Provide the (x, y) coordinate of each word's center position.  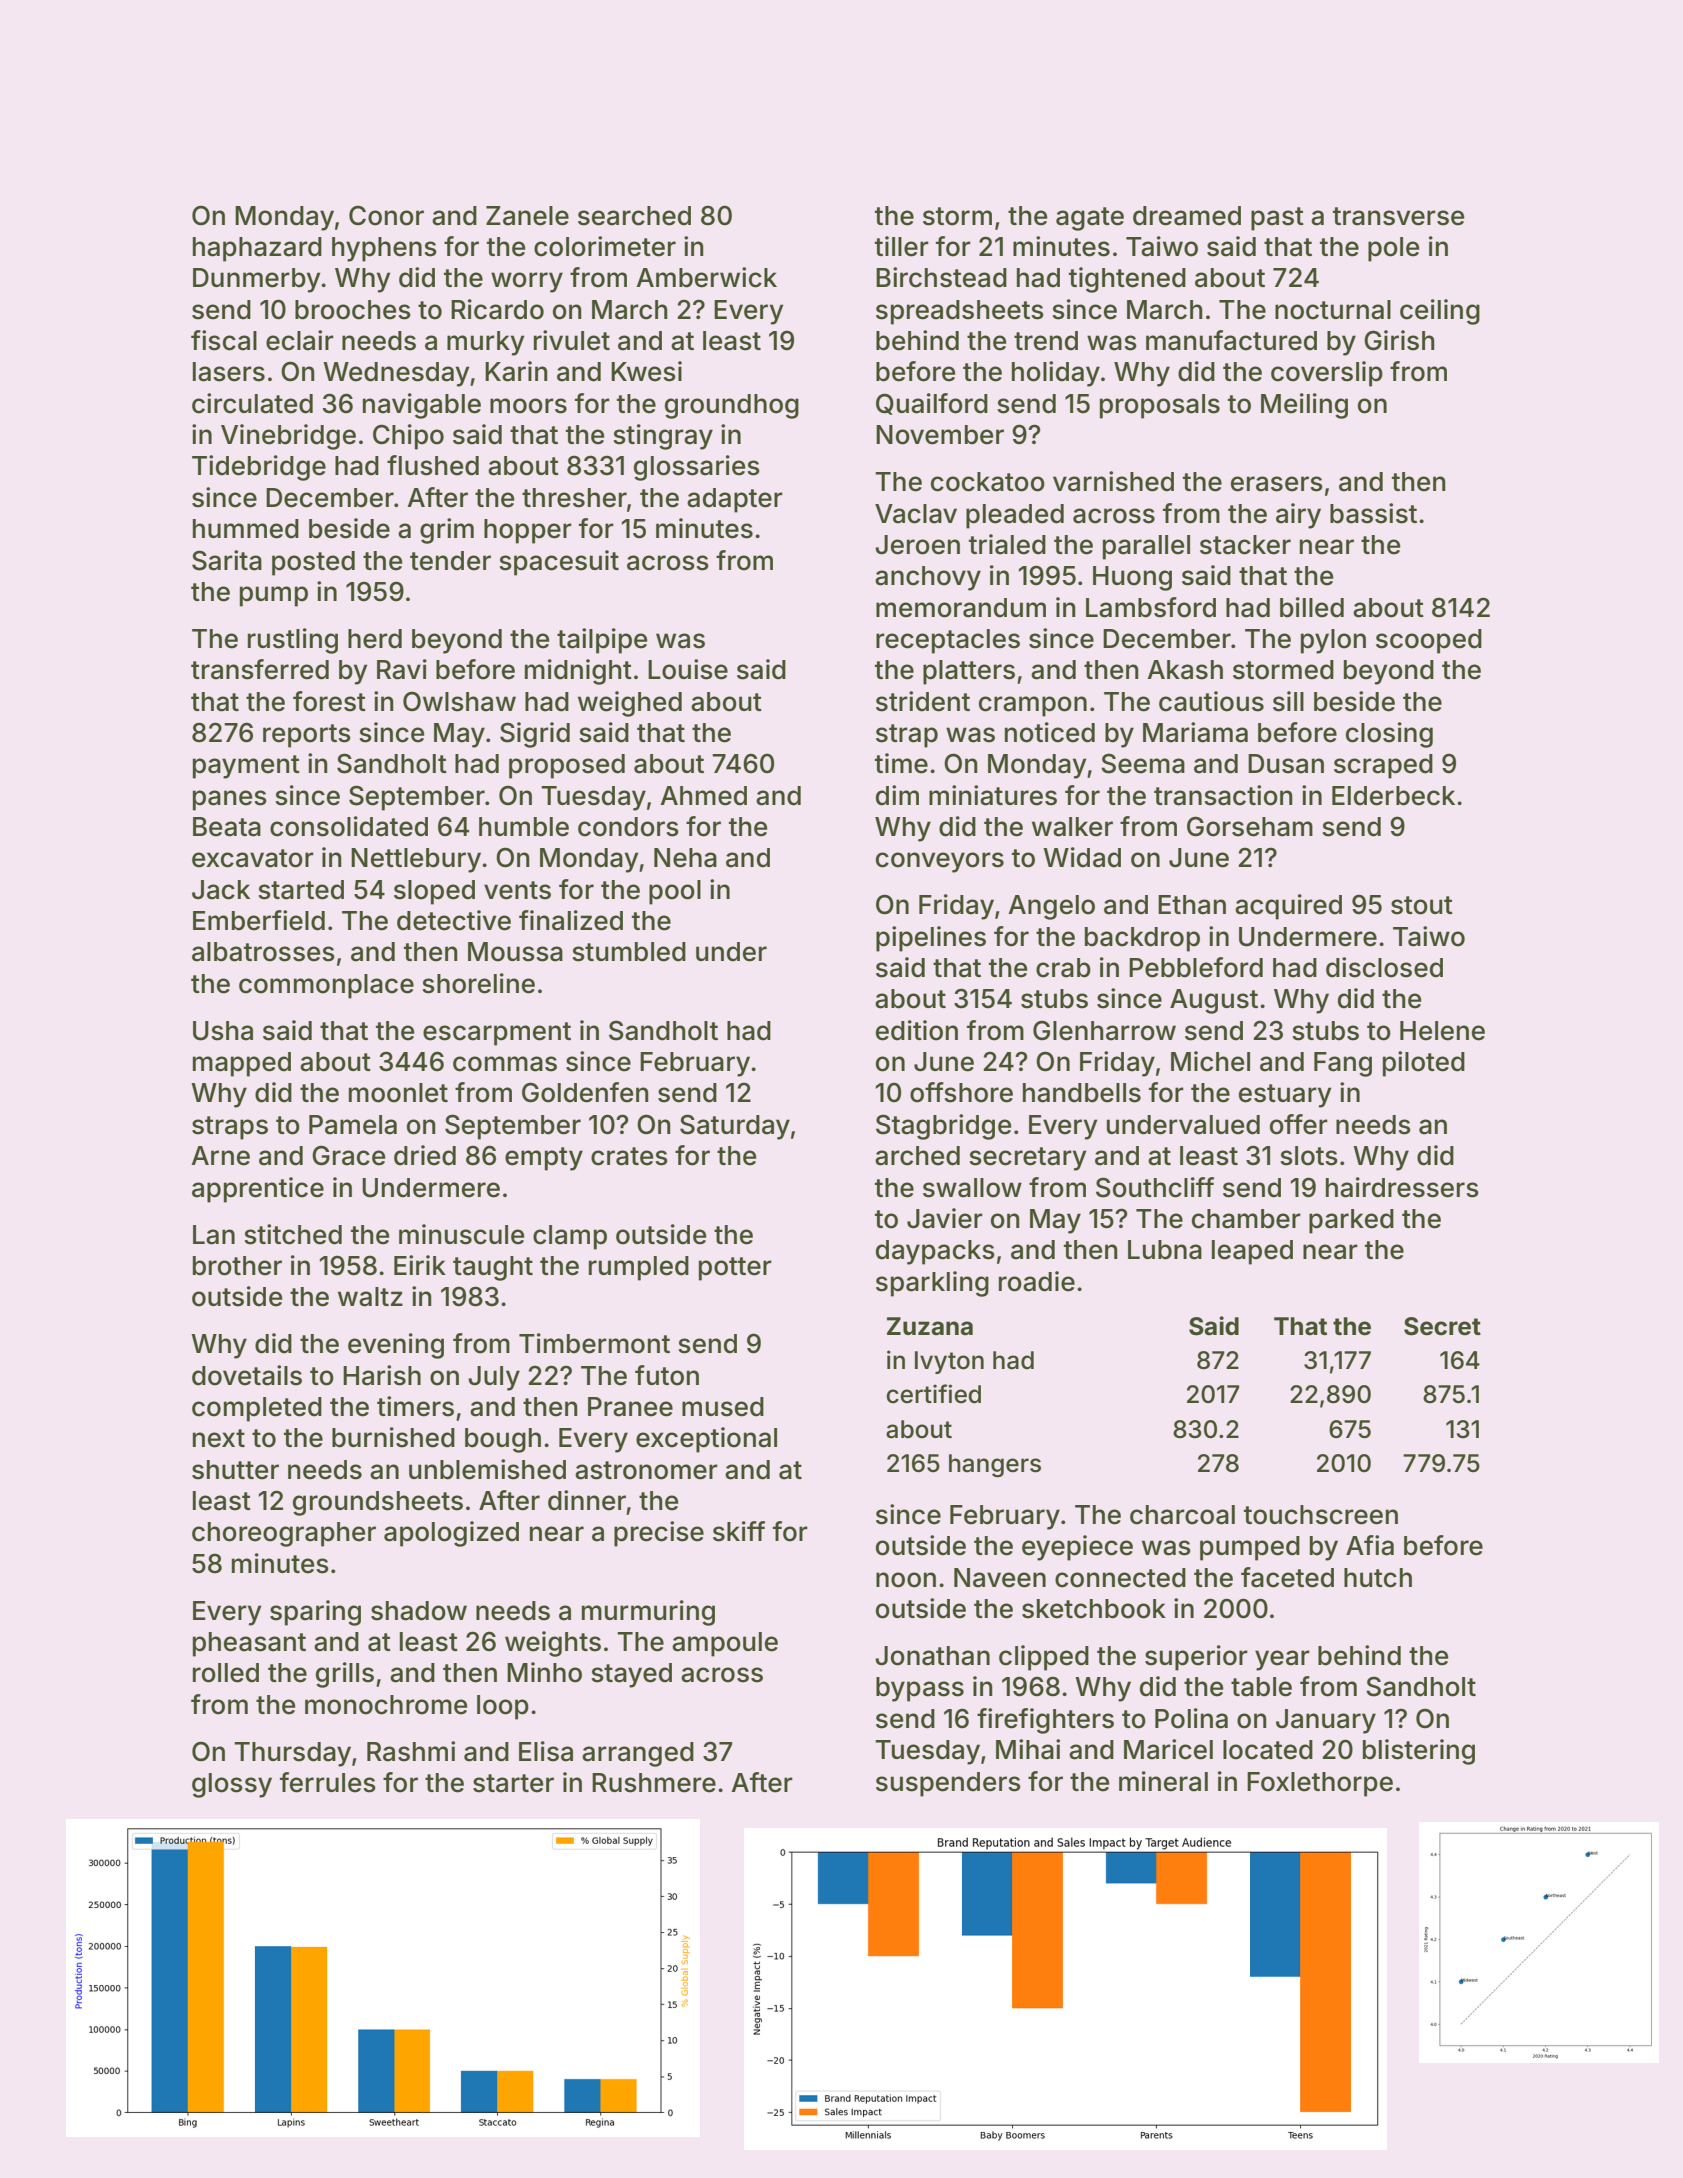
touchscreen (1321, 1515)
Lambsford (1151, 607)
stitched (293, 1234)
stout (1422, 905)
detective (454, 920)
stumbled (629, 952)
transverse (1399, 216)
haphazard (257, 249)
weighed (630, 704)
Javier (945, 1218)
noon (906, 1580)
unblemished (487, 1469)
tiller (902, 246)
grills (345, 1675)
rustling (293, 641)
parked (1351, 1221)
